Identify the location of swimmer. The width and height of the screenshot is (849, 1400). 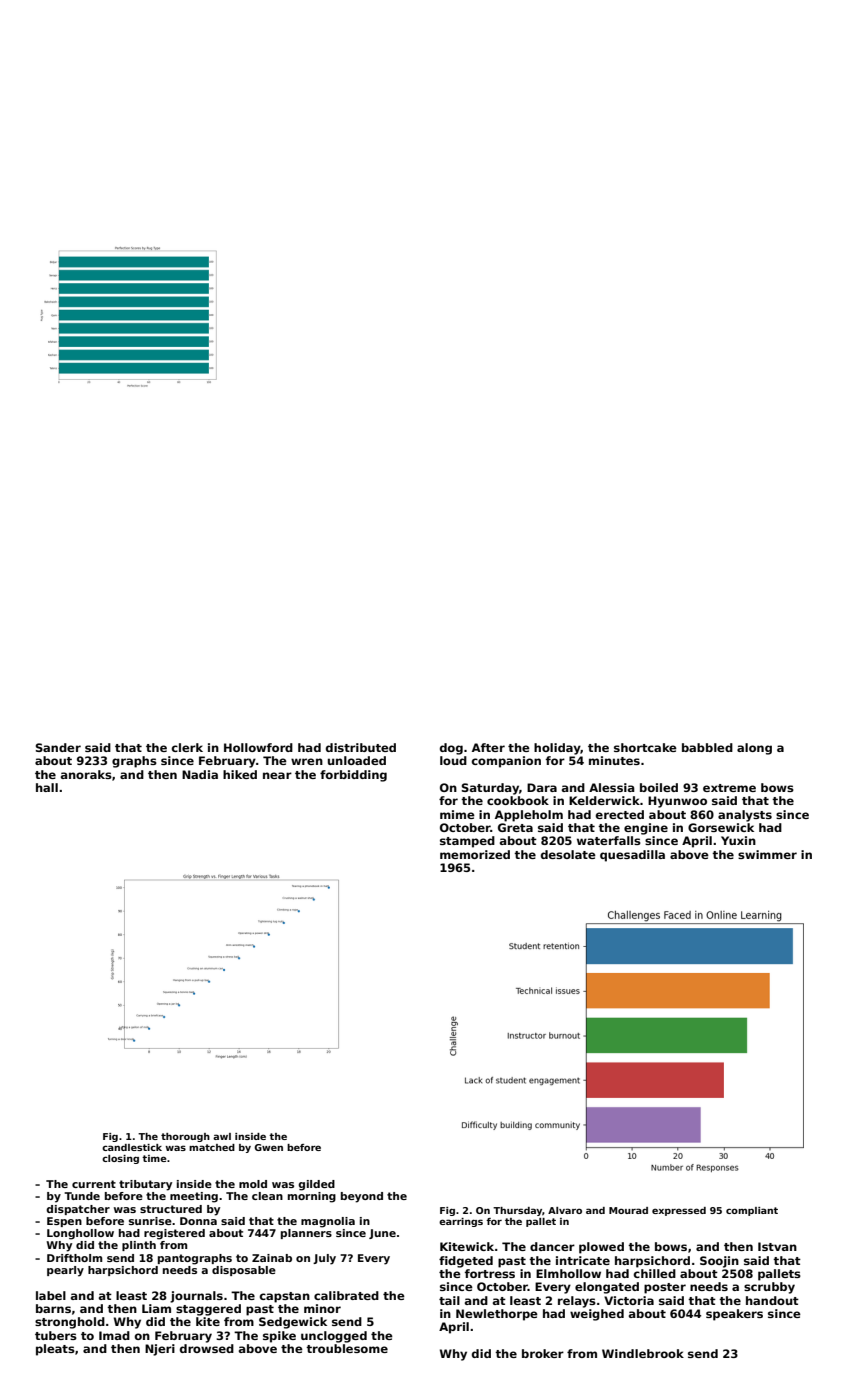
(767, 854).
